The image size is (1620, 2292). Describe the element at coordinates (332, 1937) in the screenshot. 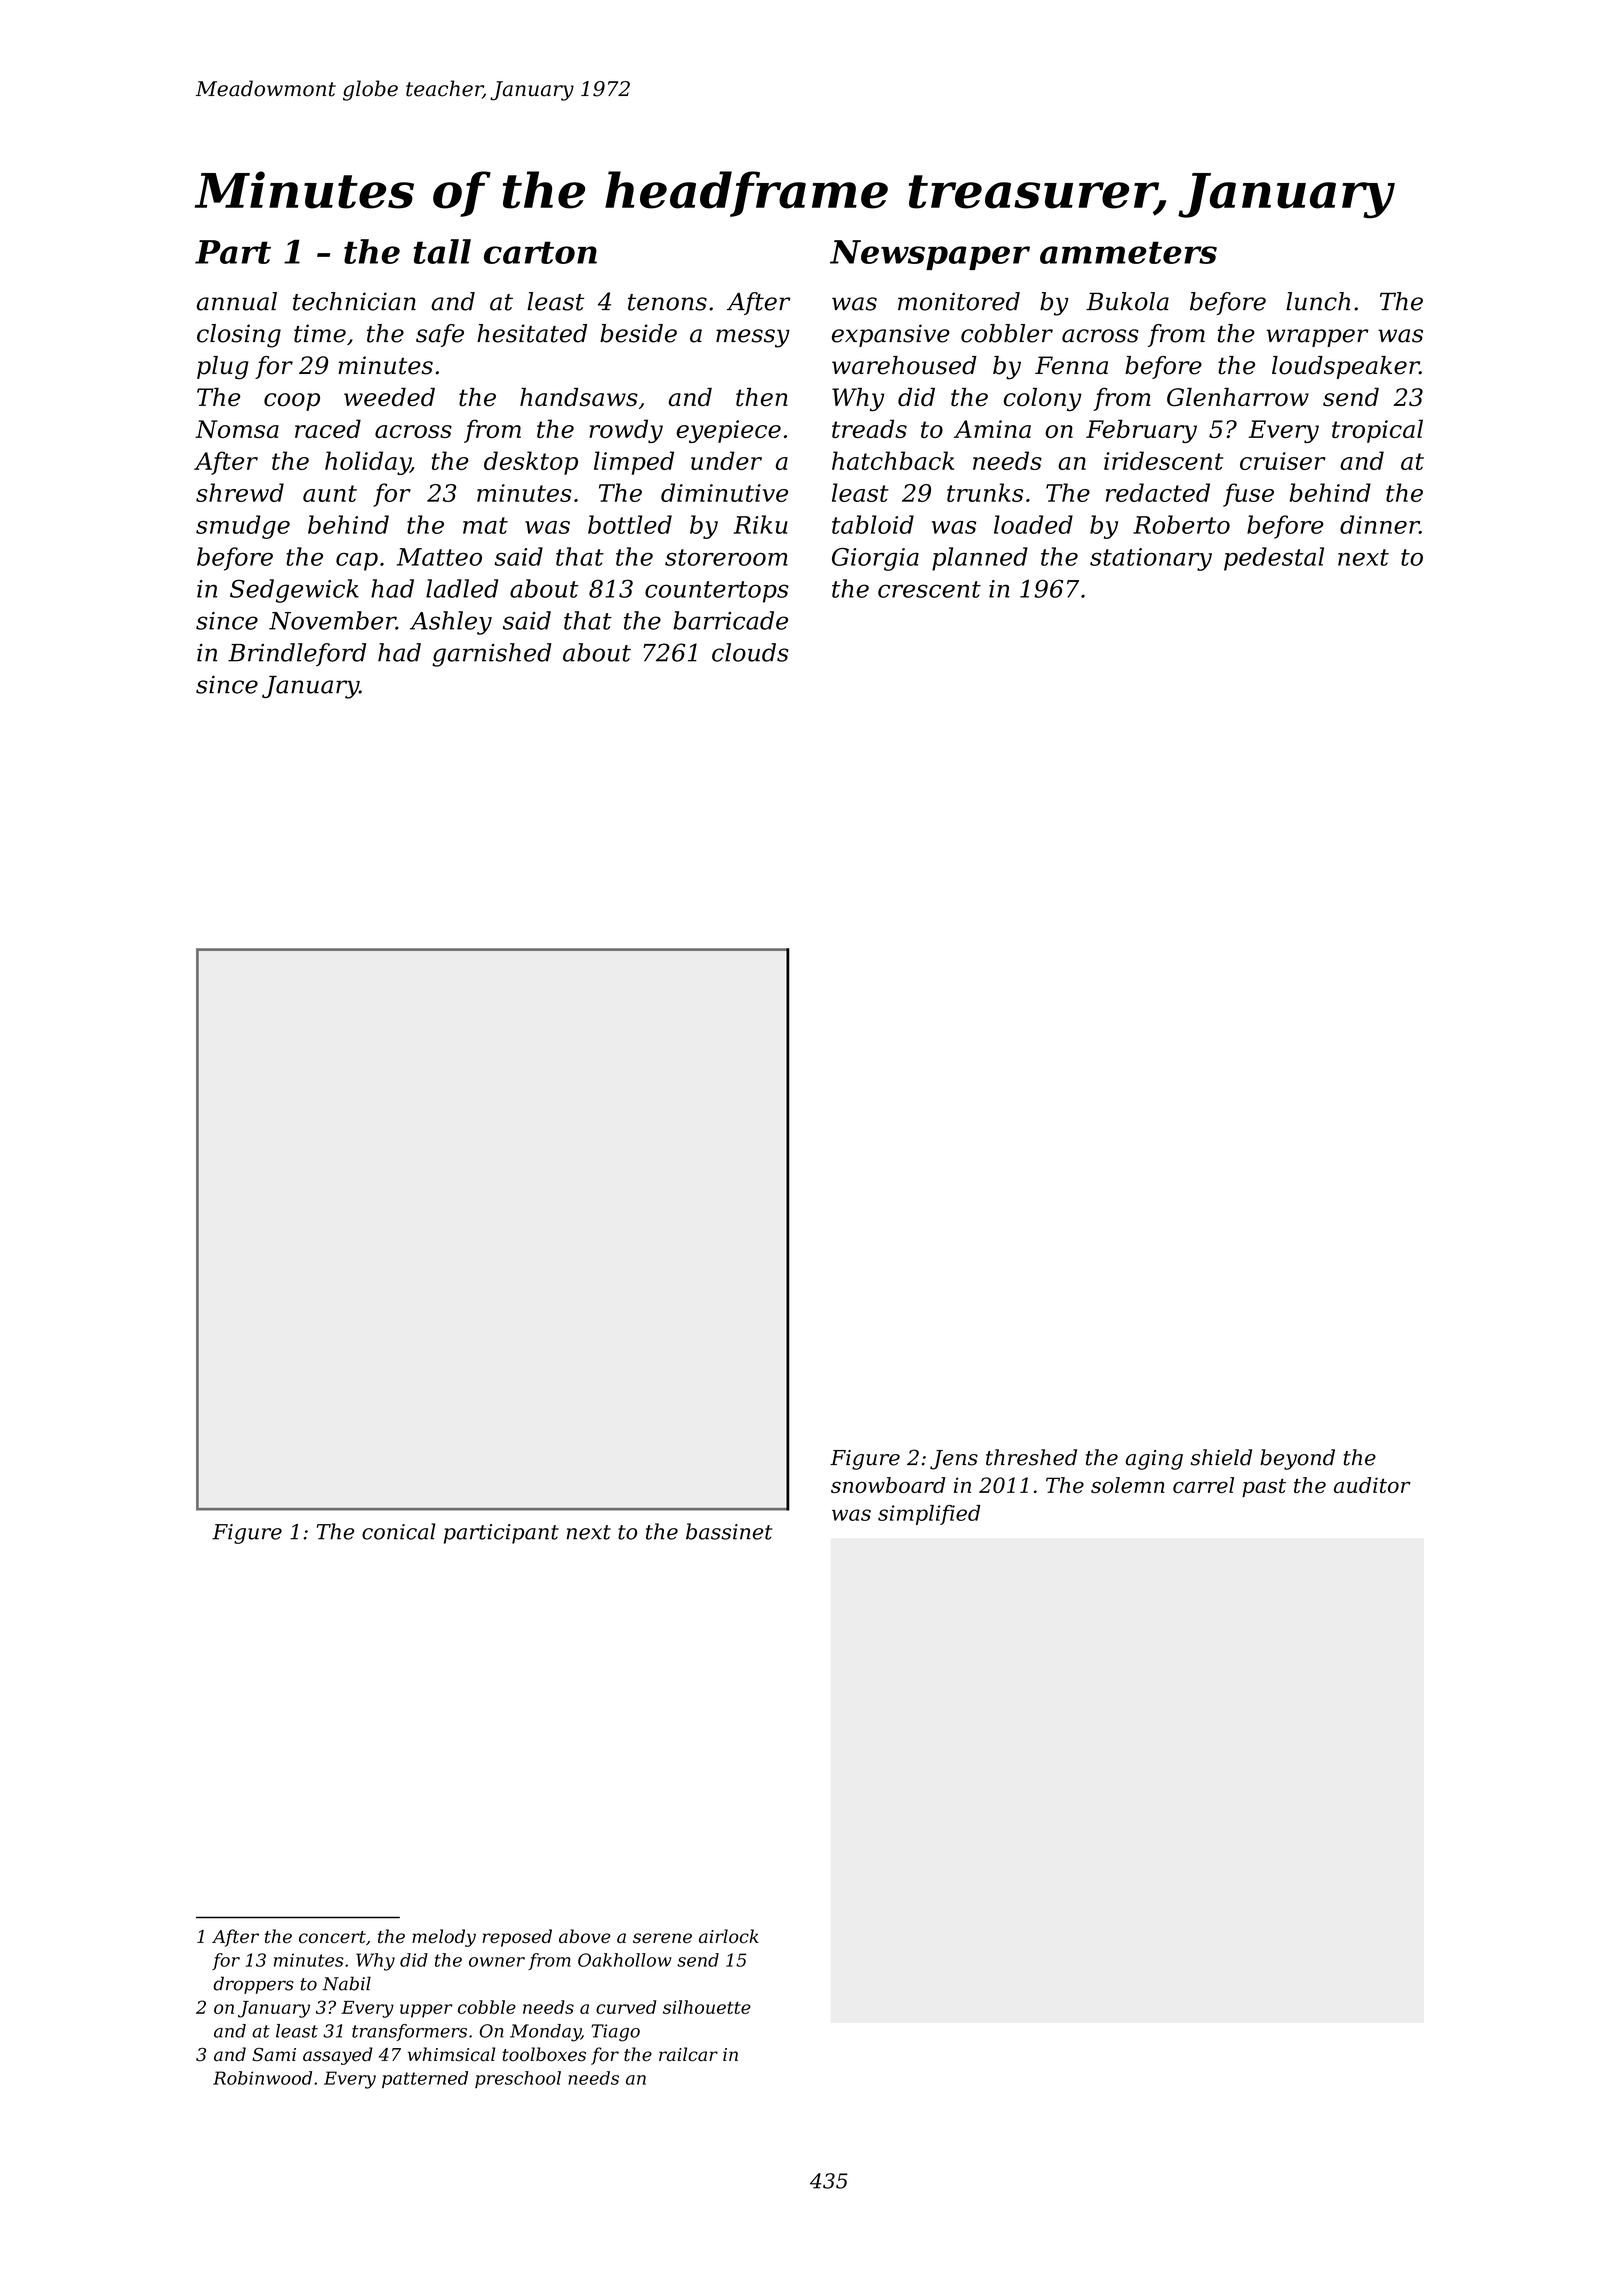

I see `concert` at that location.
